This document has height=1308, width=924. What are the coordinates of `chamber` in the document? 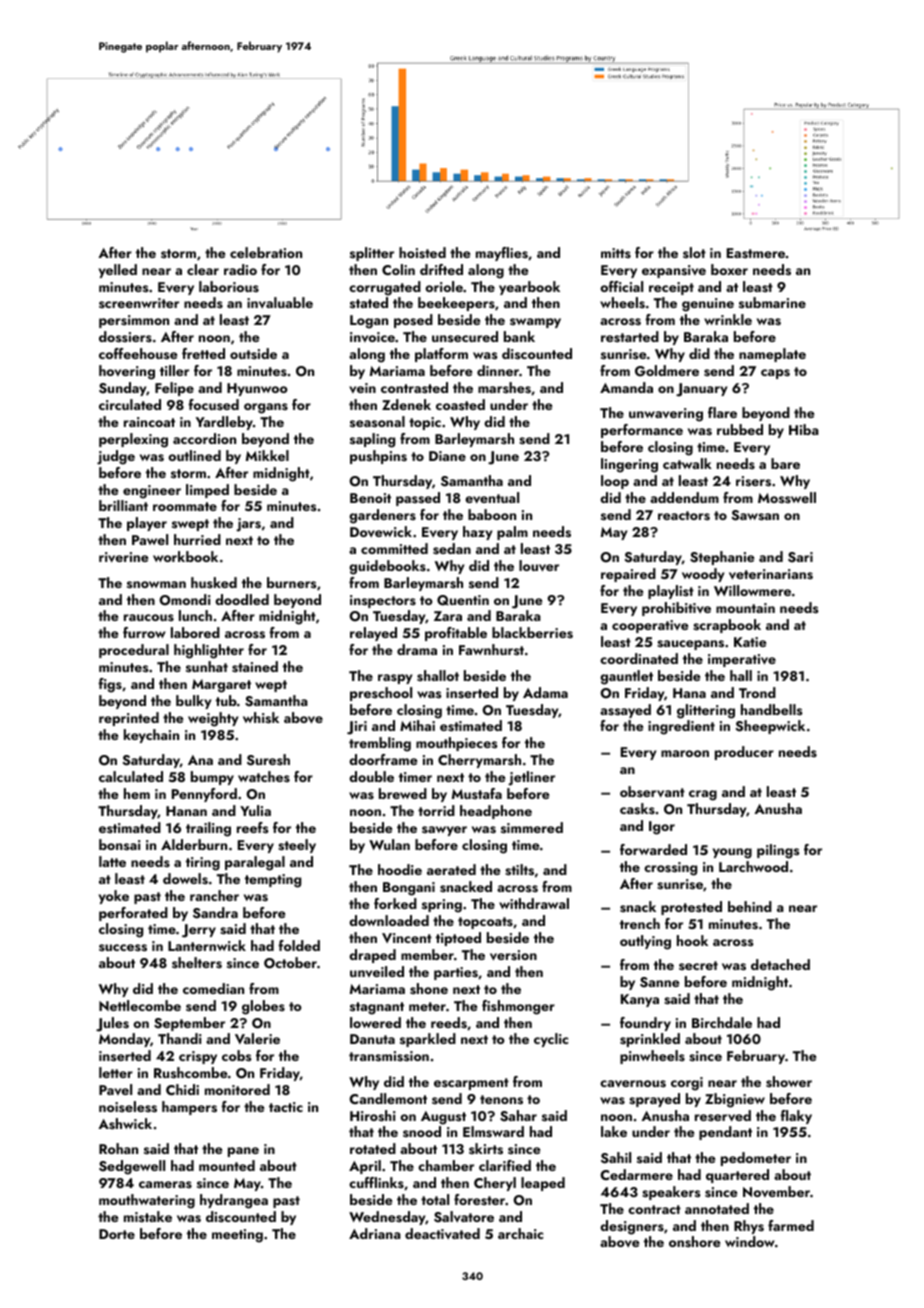 It's located at (446, 1165).
